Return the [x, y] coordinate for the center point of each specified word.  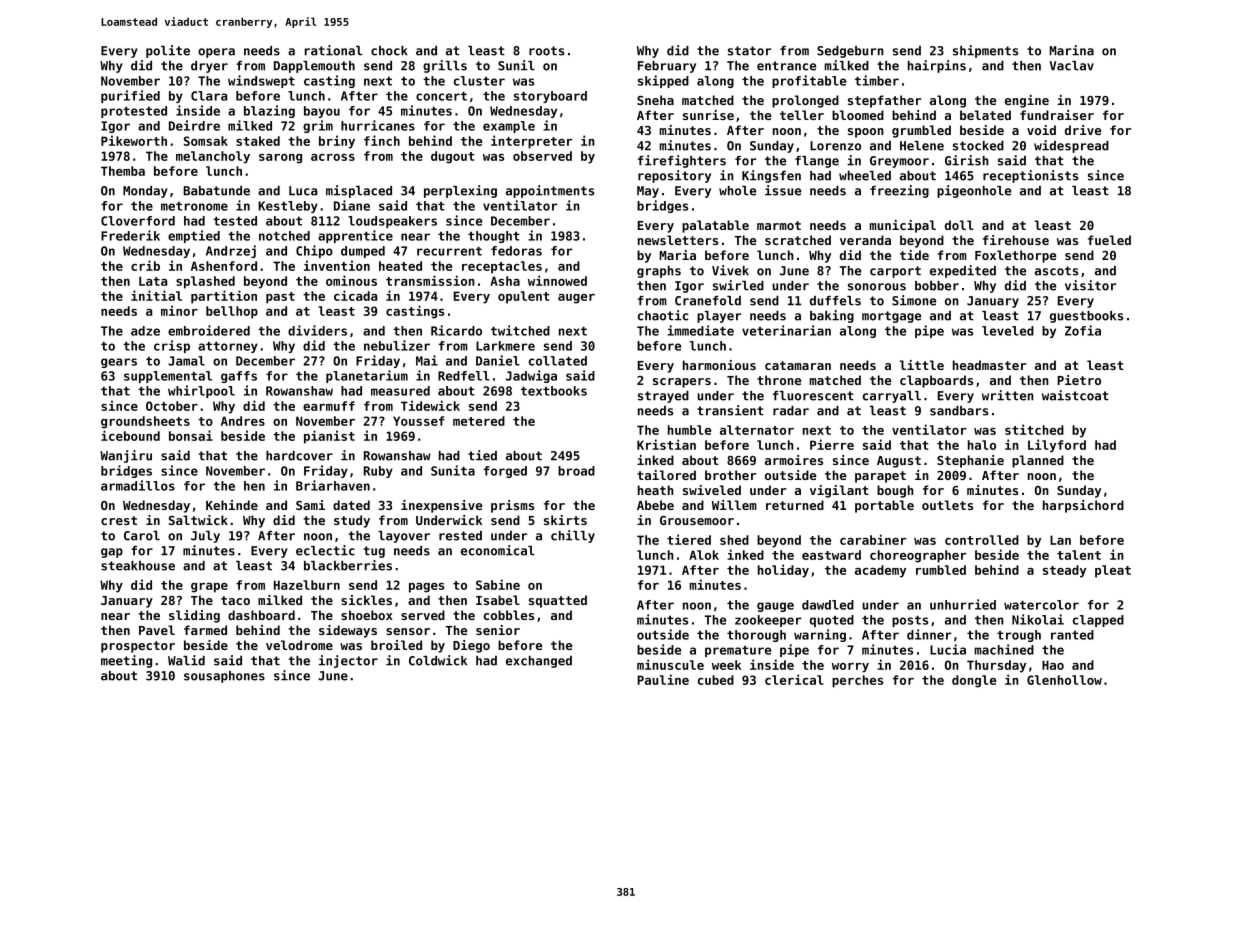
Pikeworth [134, 140]
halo [982, 445]
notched [284, 236]
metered [479, 421]
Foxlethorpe [1015, 256]
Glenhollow [1064, 680]
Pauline [663, 679]
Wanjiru [126, 456]
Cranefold [708, 301]
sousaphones [224, 677]
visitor [1090, 285]
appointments [550, 191]
